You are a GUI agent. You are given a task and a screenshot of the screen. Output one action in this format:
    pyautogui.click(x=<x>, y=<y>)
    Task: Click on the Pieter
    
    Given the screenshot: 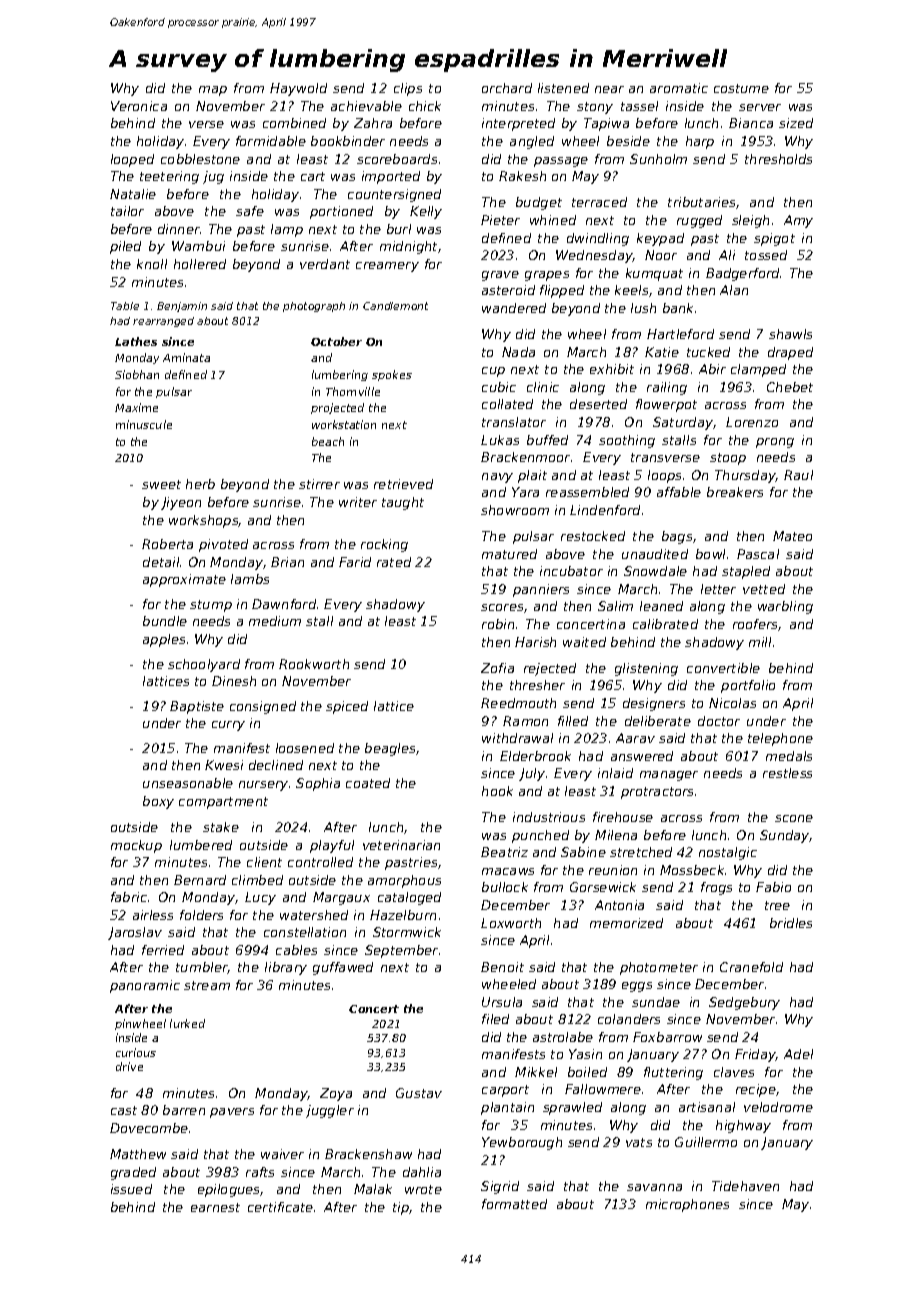 What is the action you would take?
    pyautogui.click(x=500, y=220)
